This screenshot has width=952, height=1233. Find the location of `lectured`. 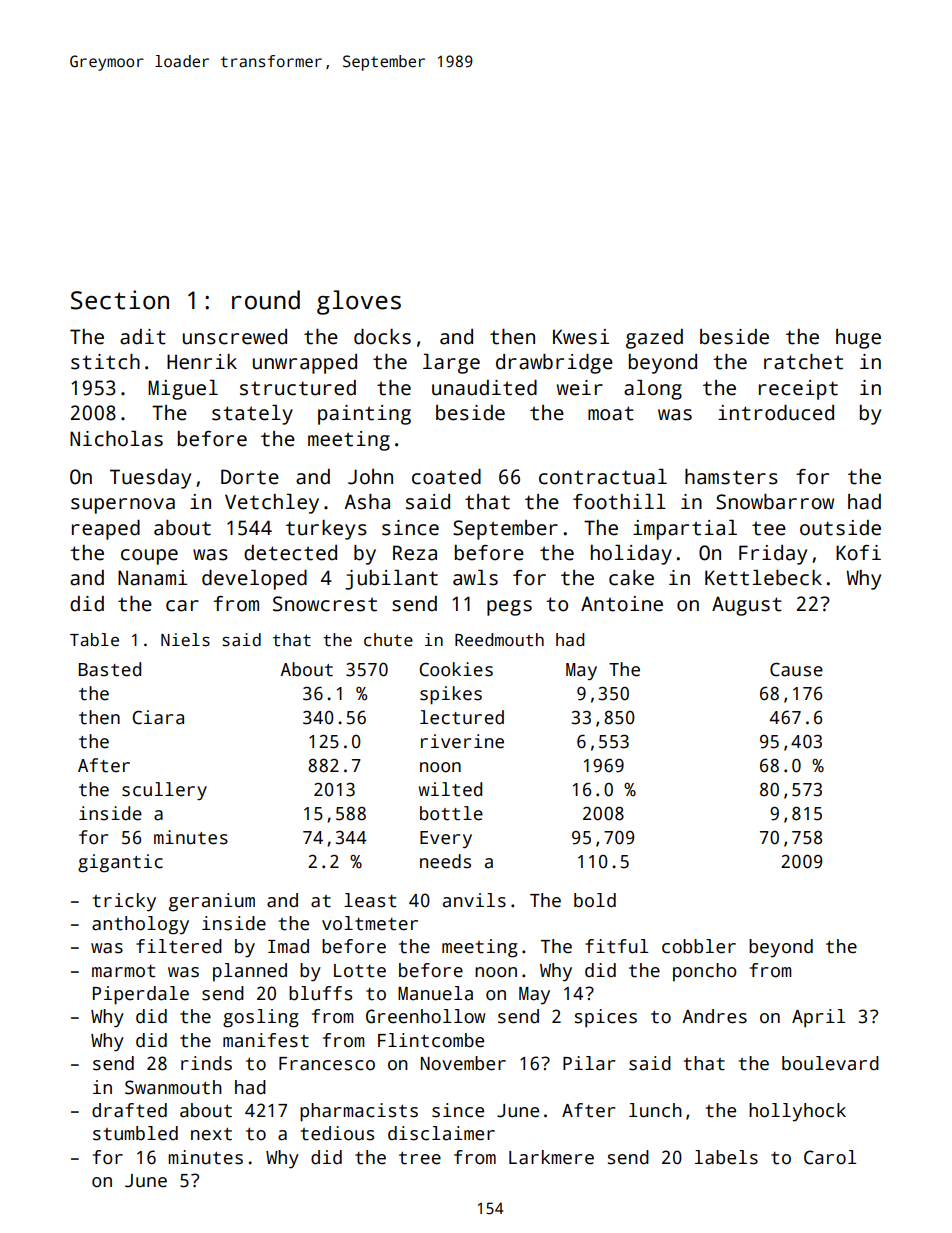

lectured is located at coordinates (462, 717).
